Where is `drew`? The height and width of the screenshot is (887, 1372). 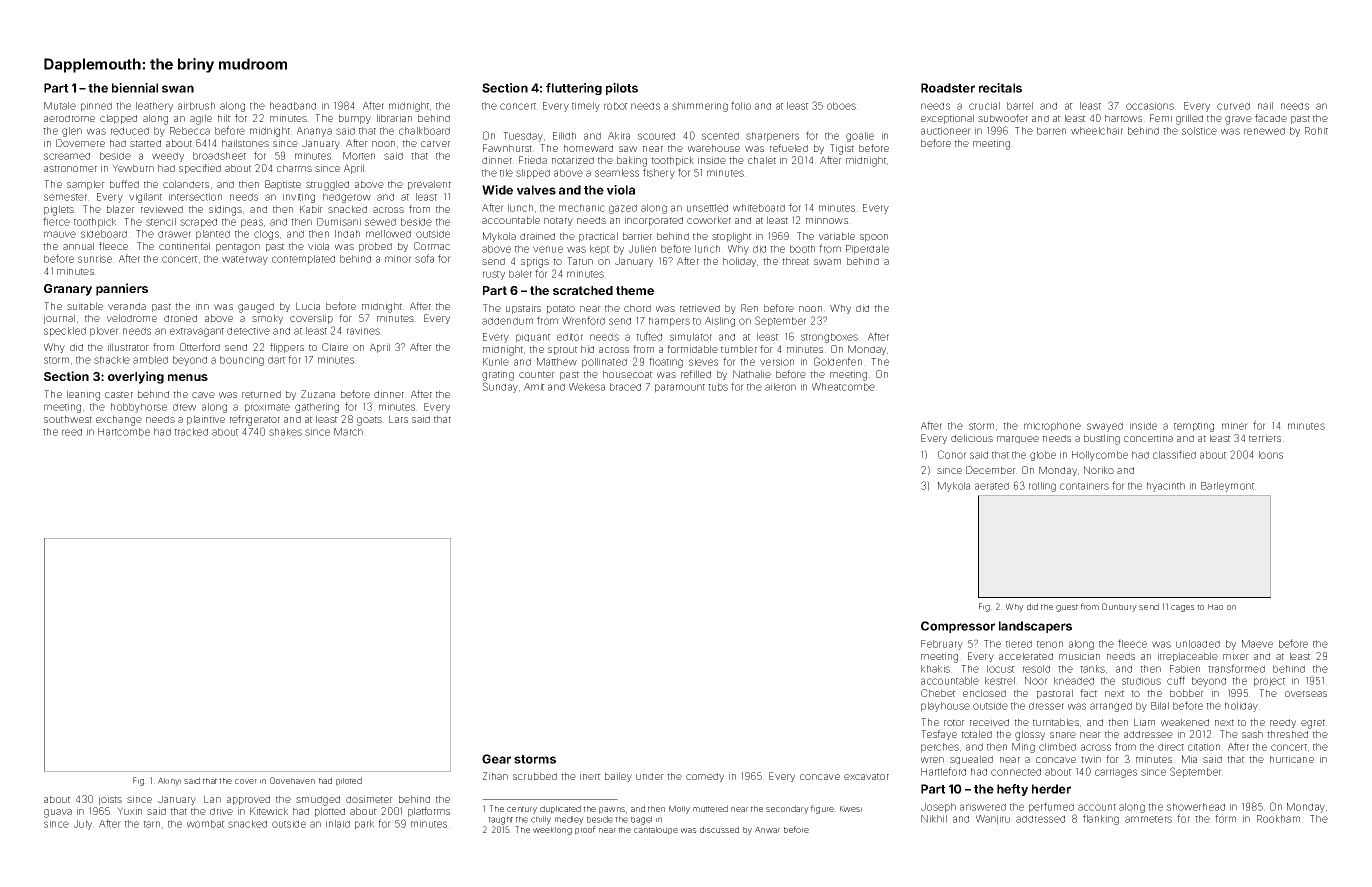 drew is located at coordinates (184, 407).
